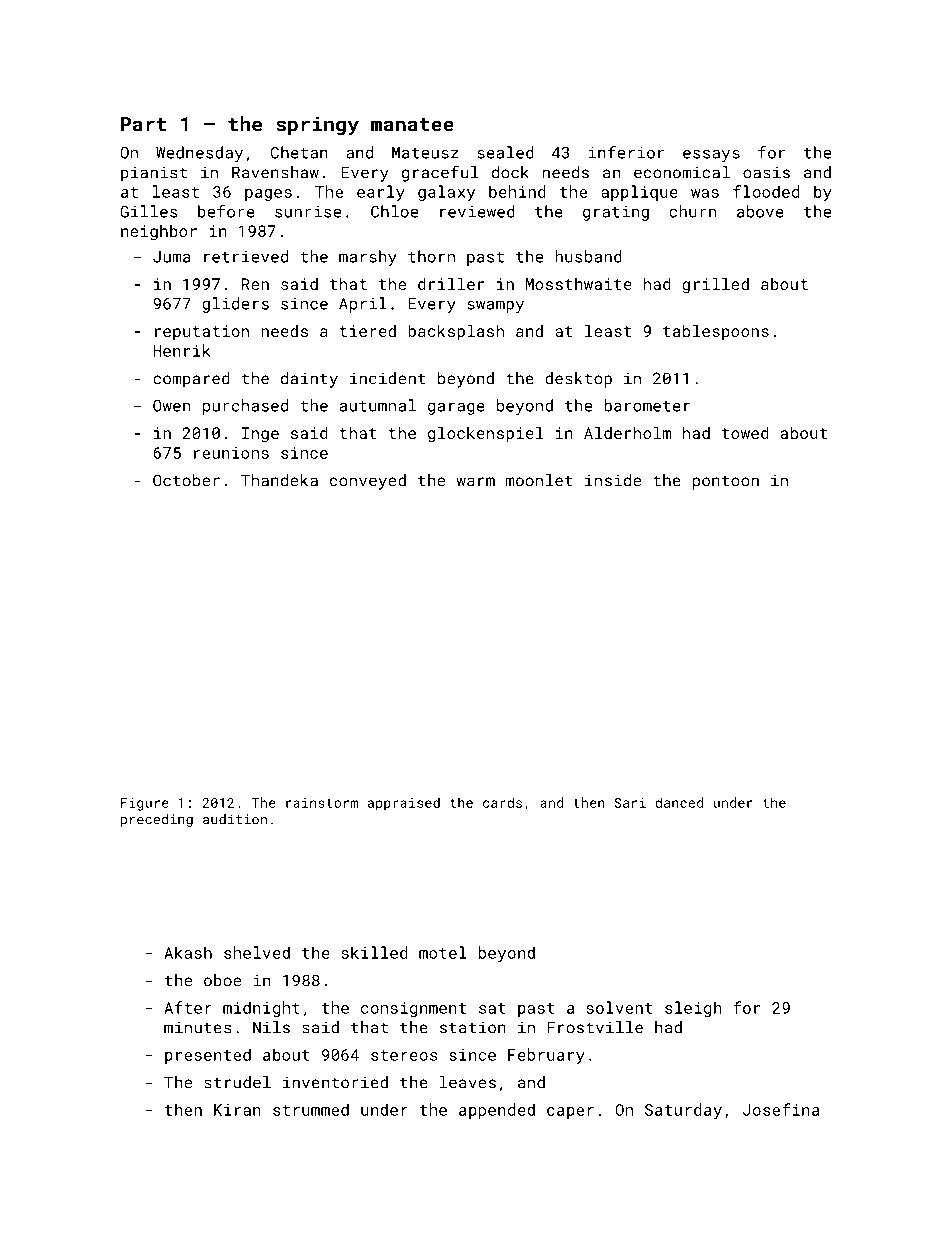 Image resolution: width=952 pixels, height=1233 pixels. What do you see at coordinates (404, 1055) in the screenshot?
I see `stereos` at bounding box center [404, 1055].
